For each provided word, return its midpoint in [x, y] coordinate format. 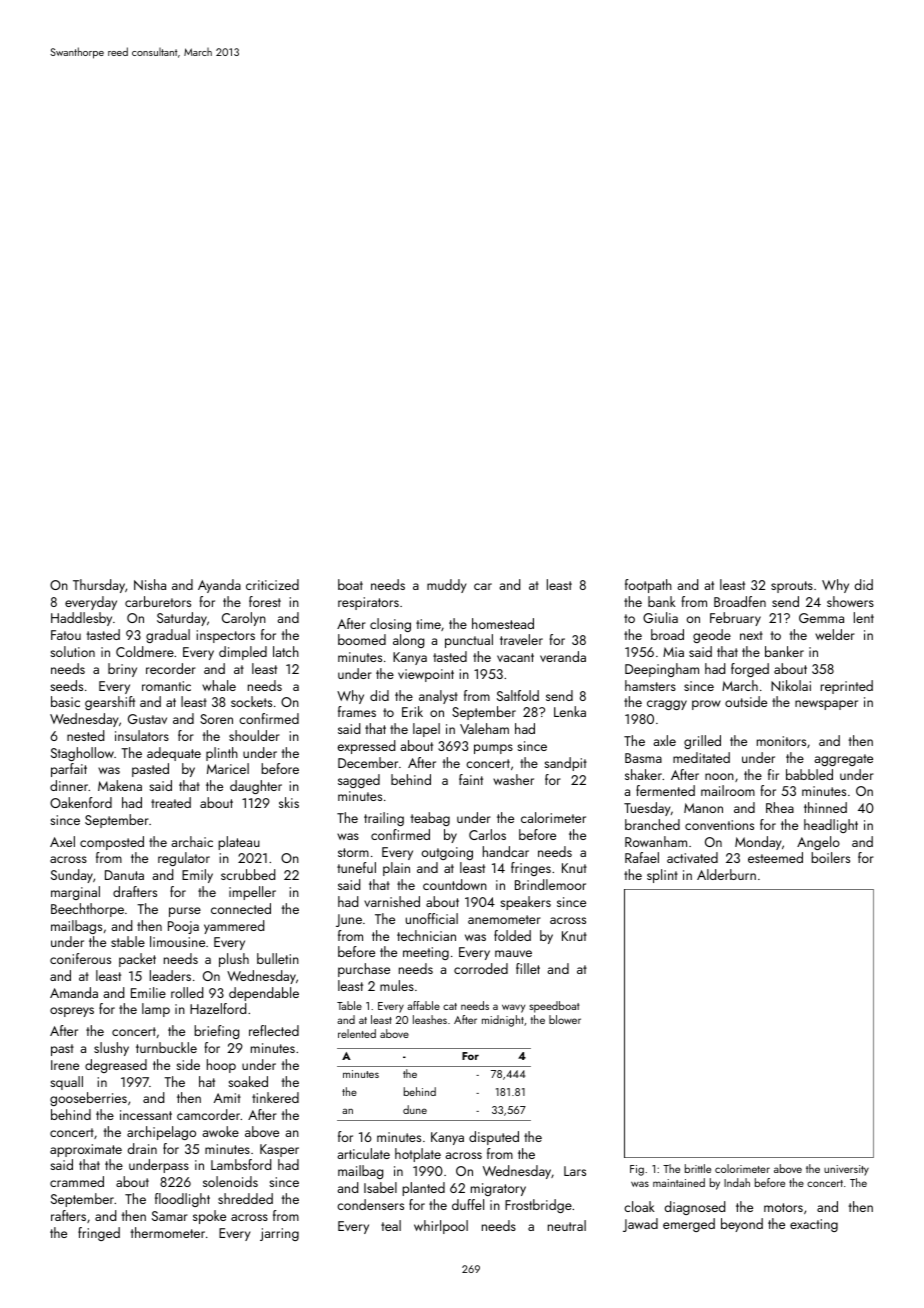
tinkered [275, 1097]
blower [565, 1019]
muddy [446, 586]
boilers [830, 857]
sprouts [792, 587]
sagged [359, 781]
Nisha [150, 584]
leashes [430, 1019]
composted [112, 843]
